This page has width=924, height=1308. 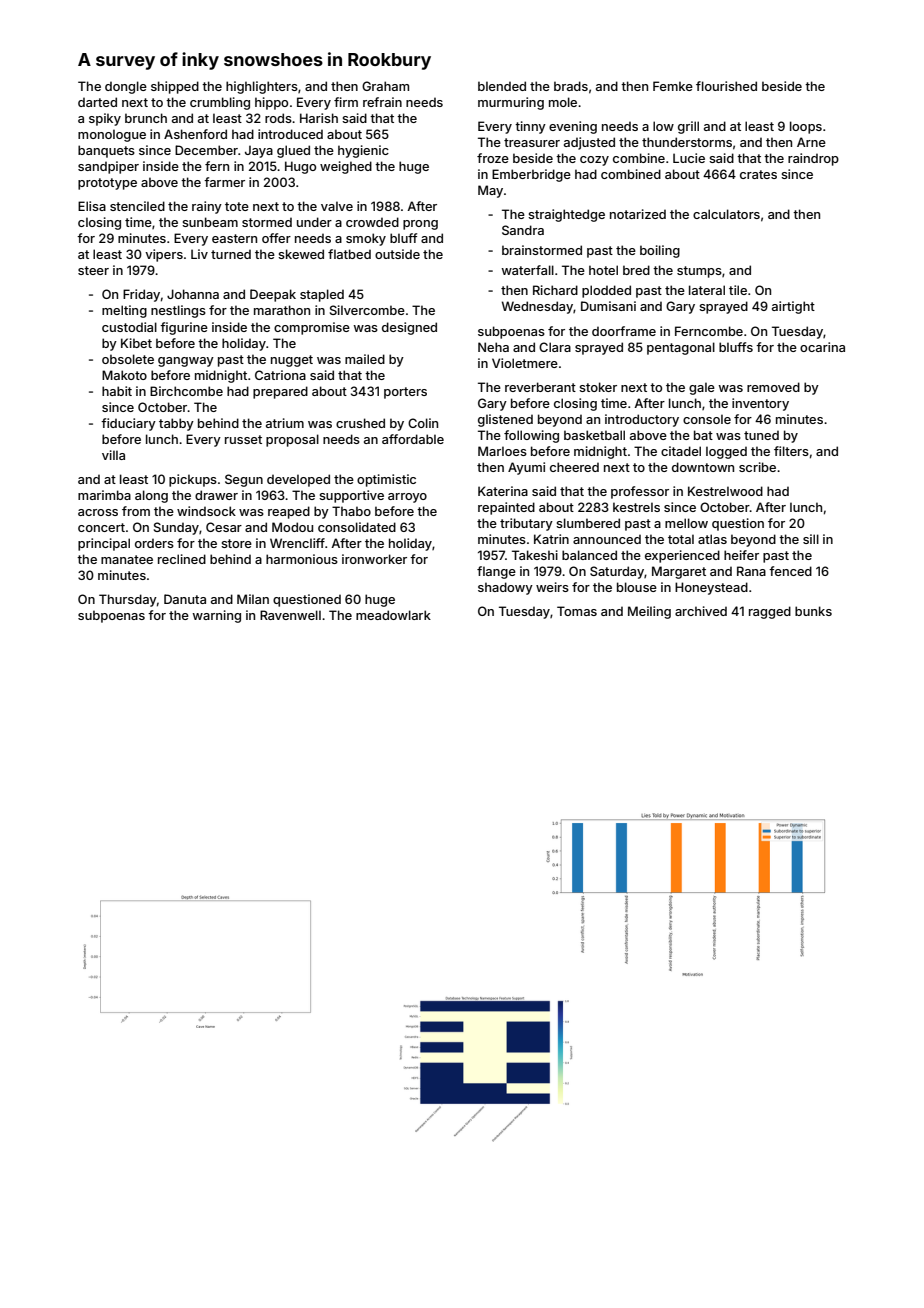 What do you see at coordinates (397, 254) in the page?
I see `outside` at bounding box center [397, 254].
